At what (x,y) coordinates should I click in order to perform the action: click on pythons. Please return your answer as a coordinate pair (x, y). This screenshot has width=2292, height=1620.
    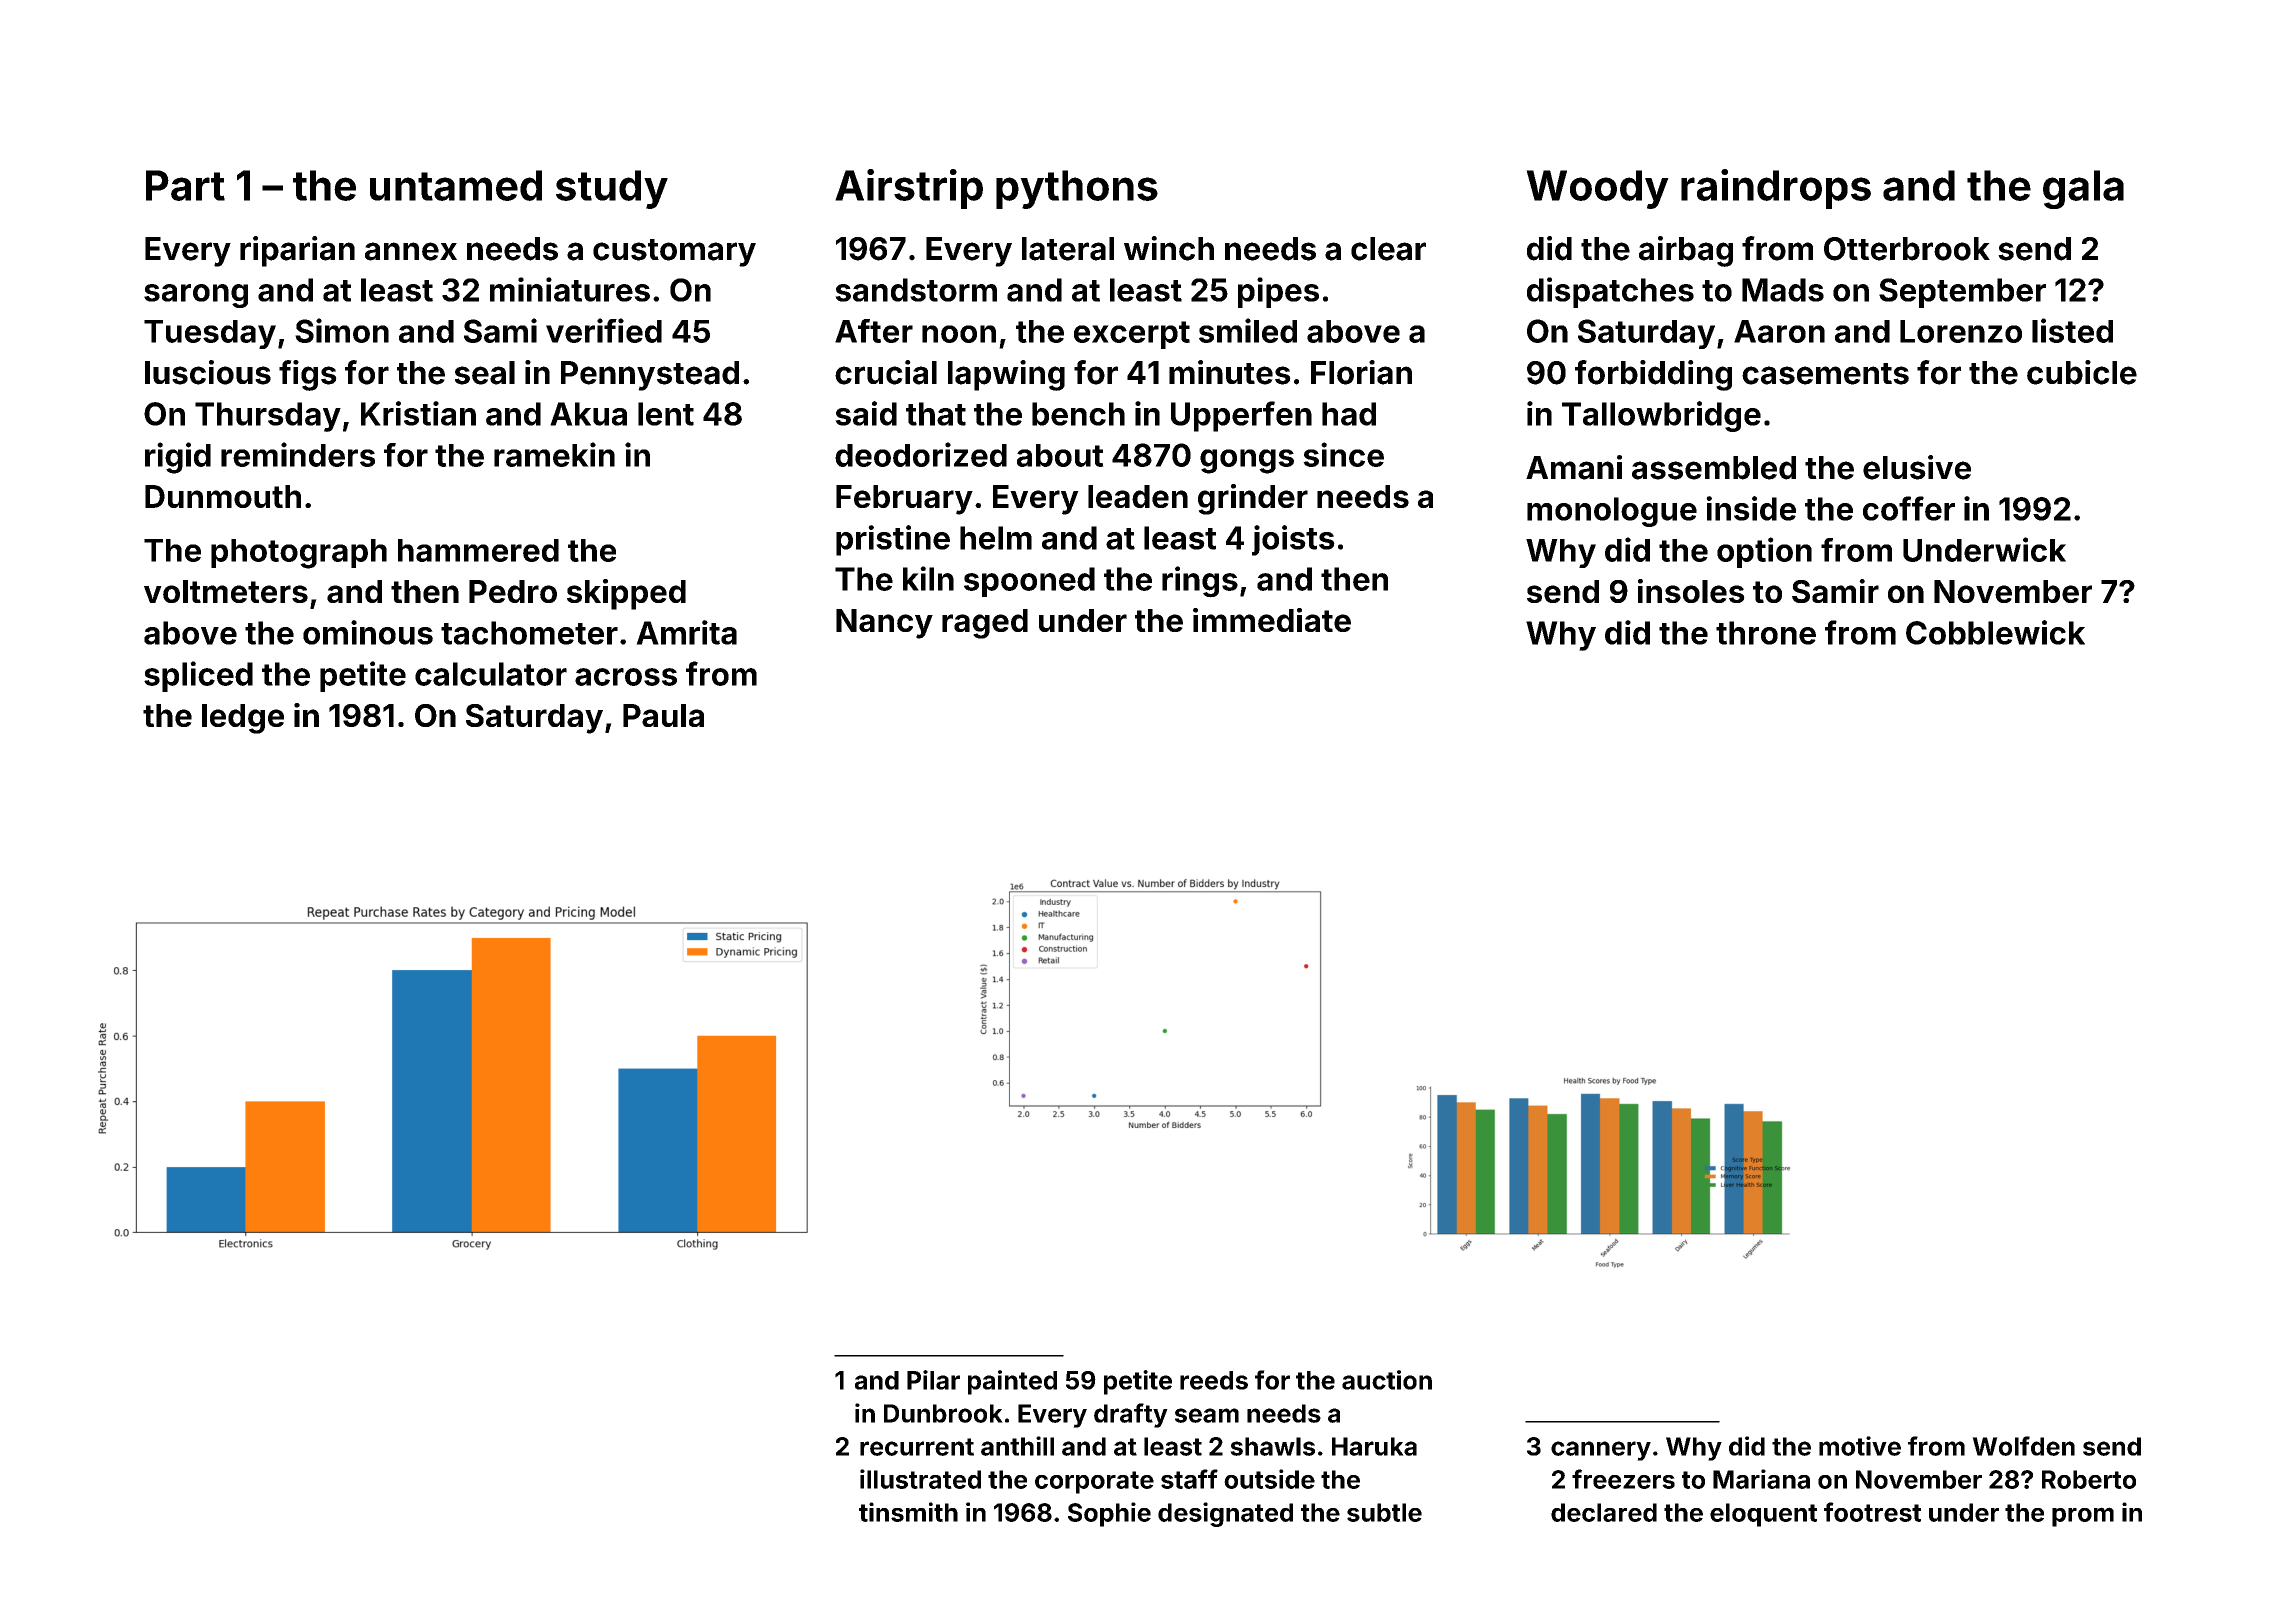
    Looking at the image, I should click on (1077, 189).
